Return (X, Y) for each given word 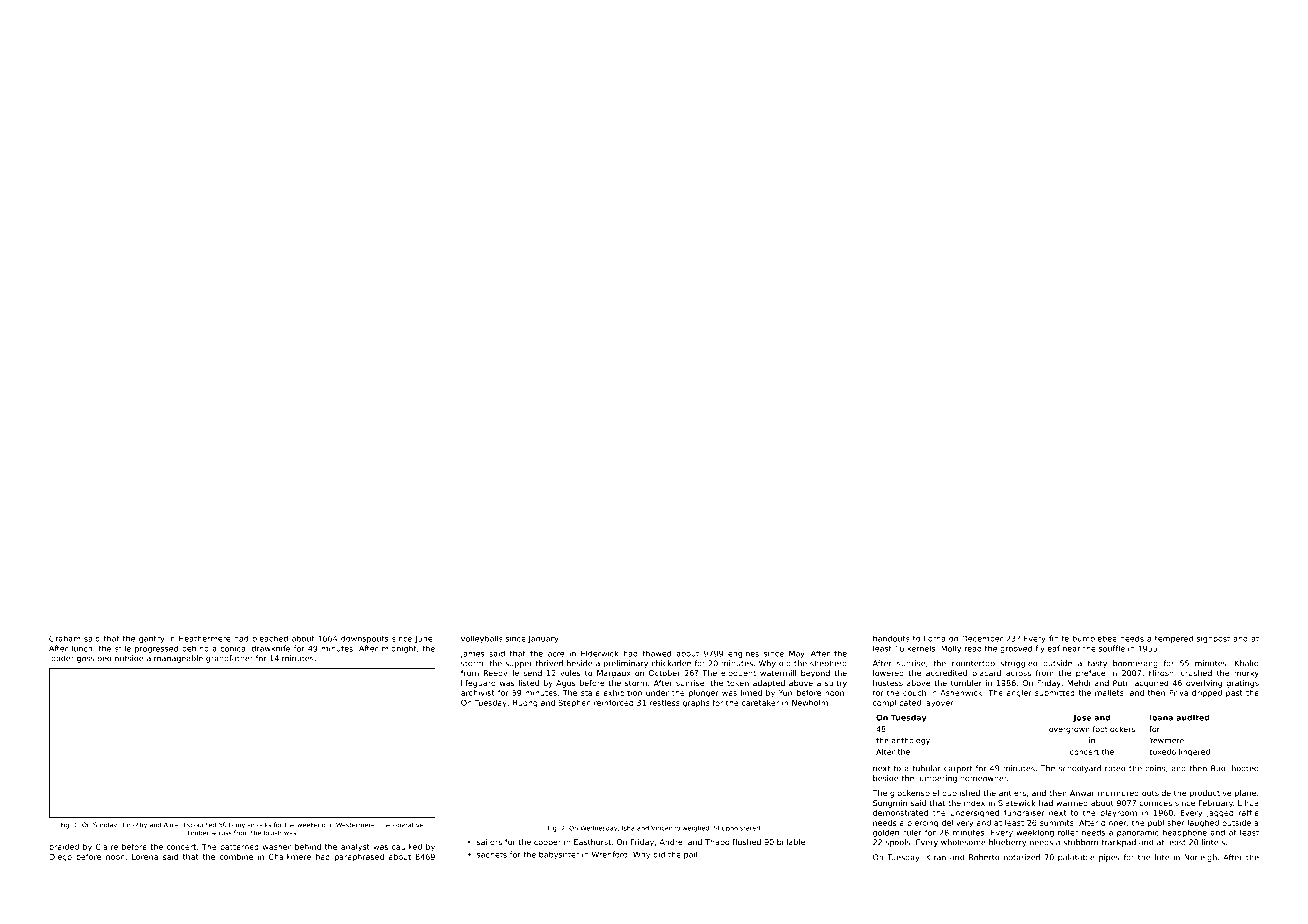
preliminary (626, 664)
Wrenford (609, 854)
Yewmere (1166, 740)
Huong (525, 704)
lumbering (937, 779)
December (982, 638)
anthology (911, 741)
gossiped (94, 659)
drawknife (271, 648)
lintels (1213, 842)
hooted (1245, 768)
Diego (60, 858)
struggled (1018, 664)
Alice (171, 825)
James (472, 654)
